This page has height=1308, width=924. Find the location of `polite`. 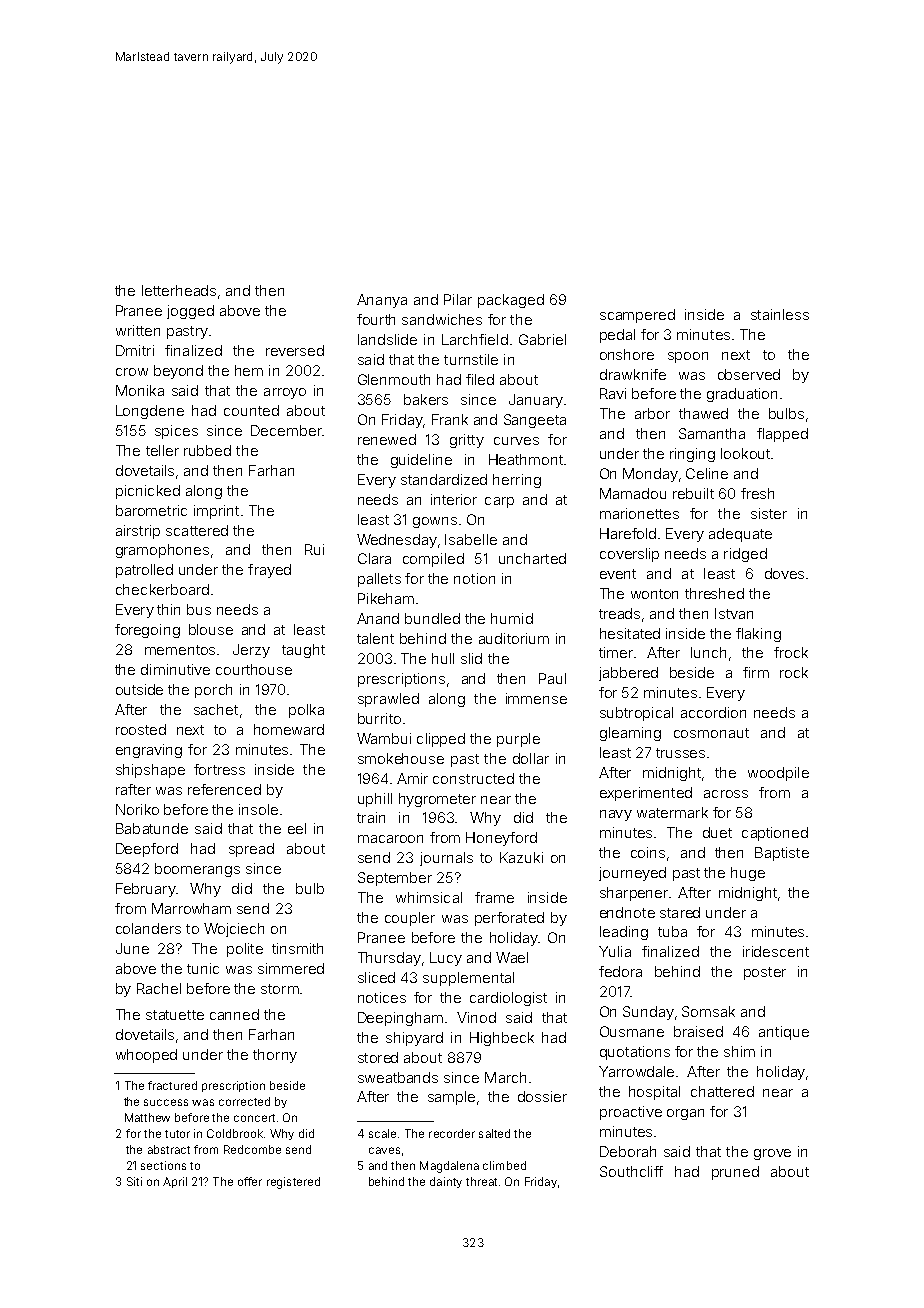

polite is located at coordinates (245, 950).
